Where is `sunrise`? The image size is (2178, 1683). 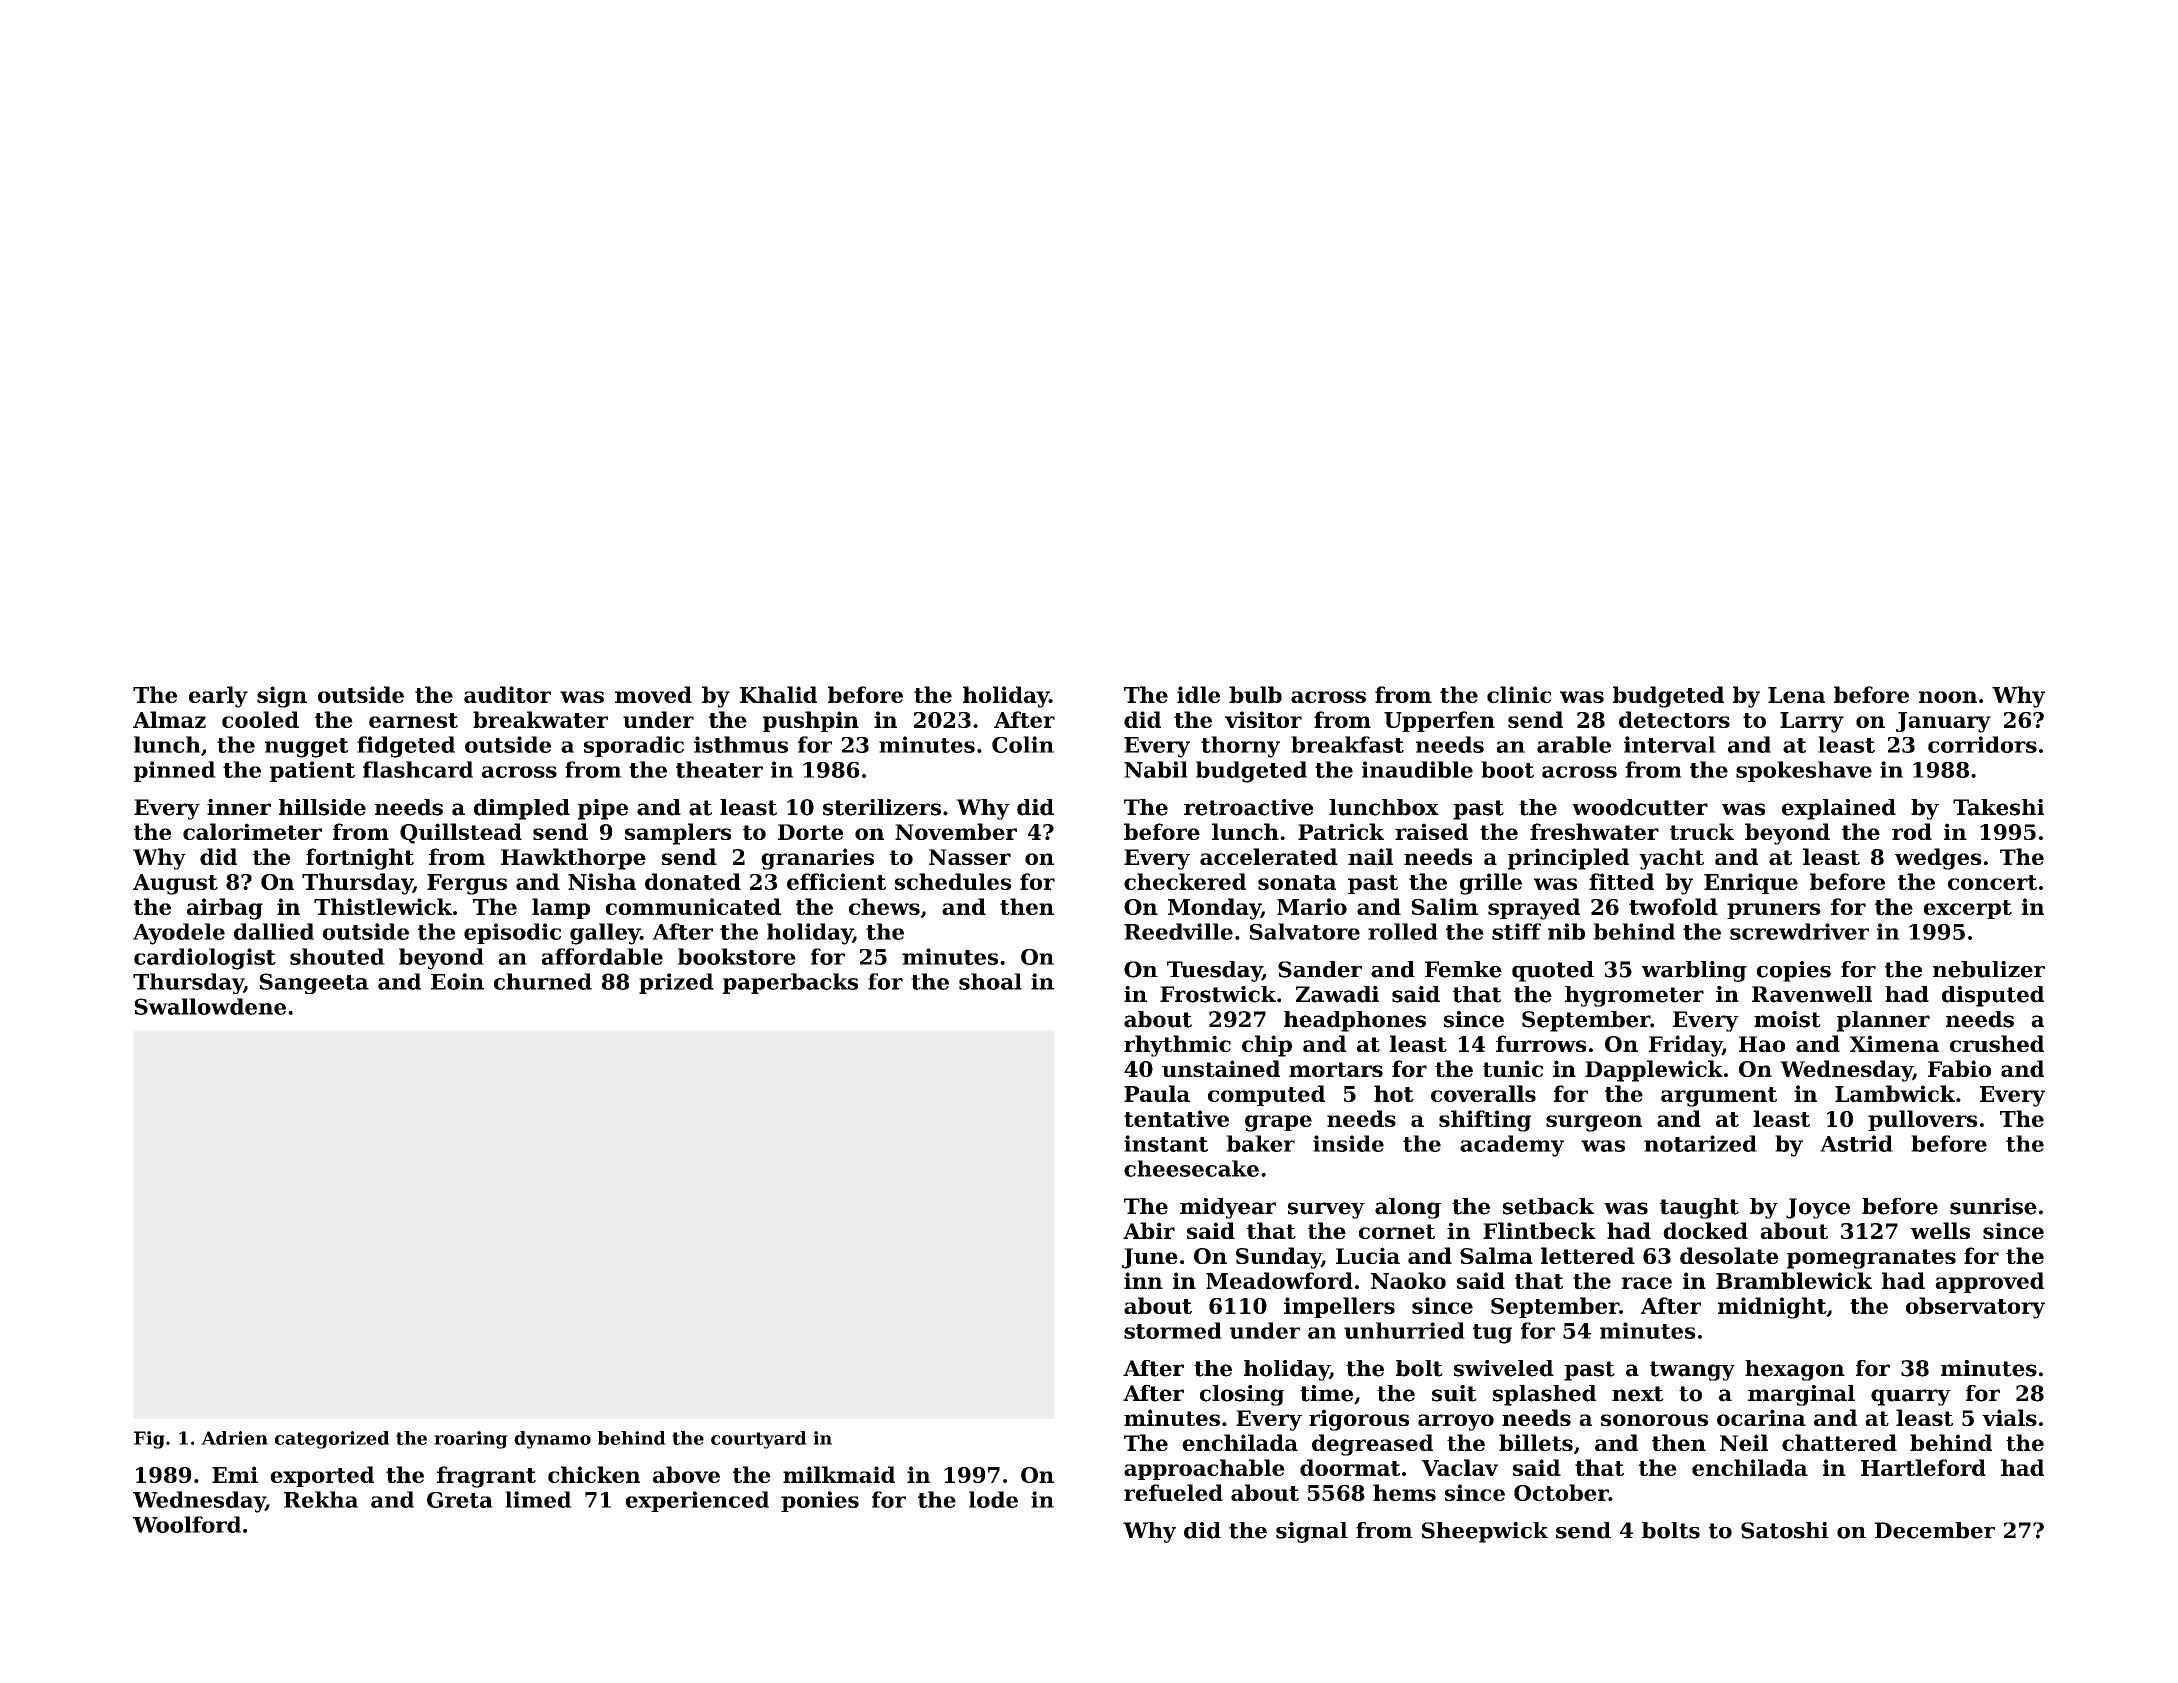
sunrise is located at coordinates (1993, 1206).
